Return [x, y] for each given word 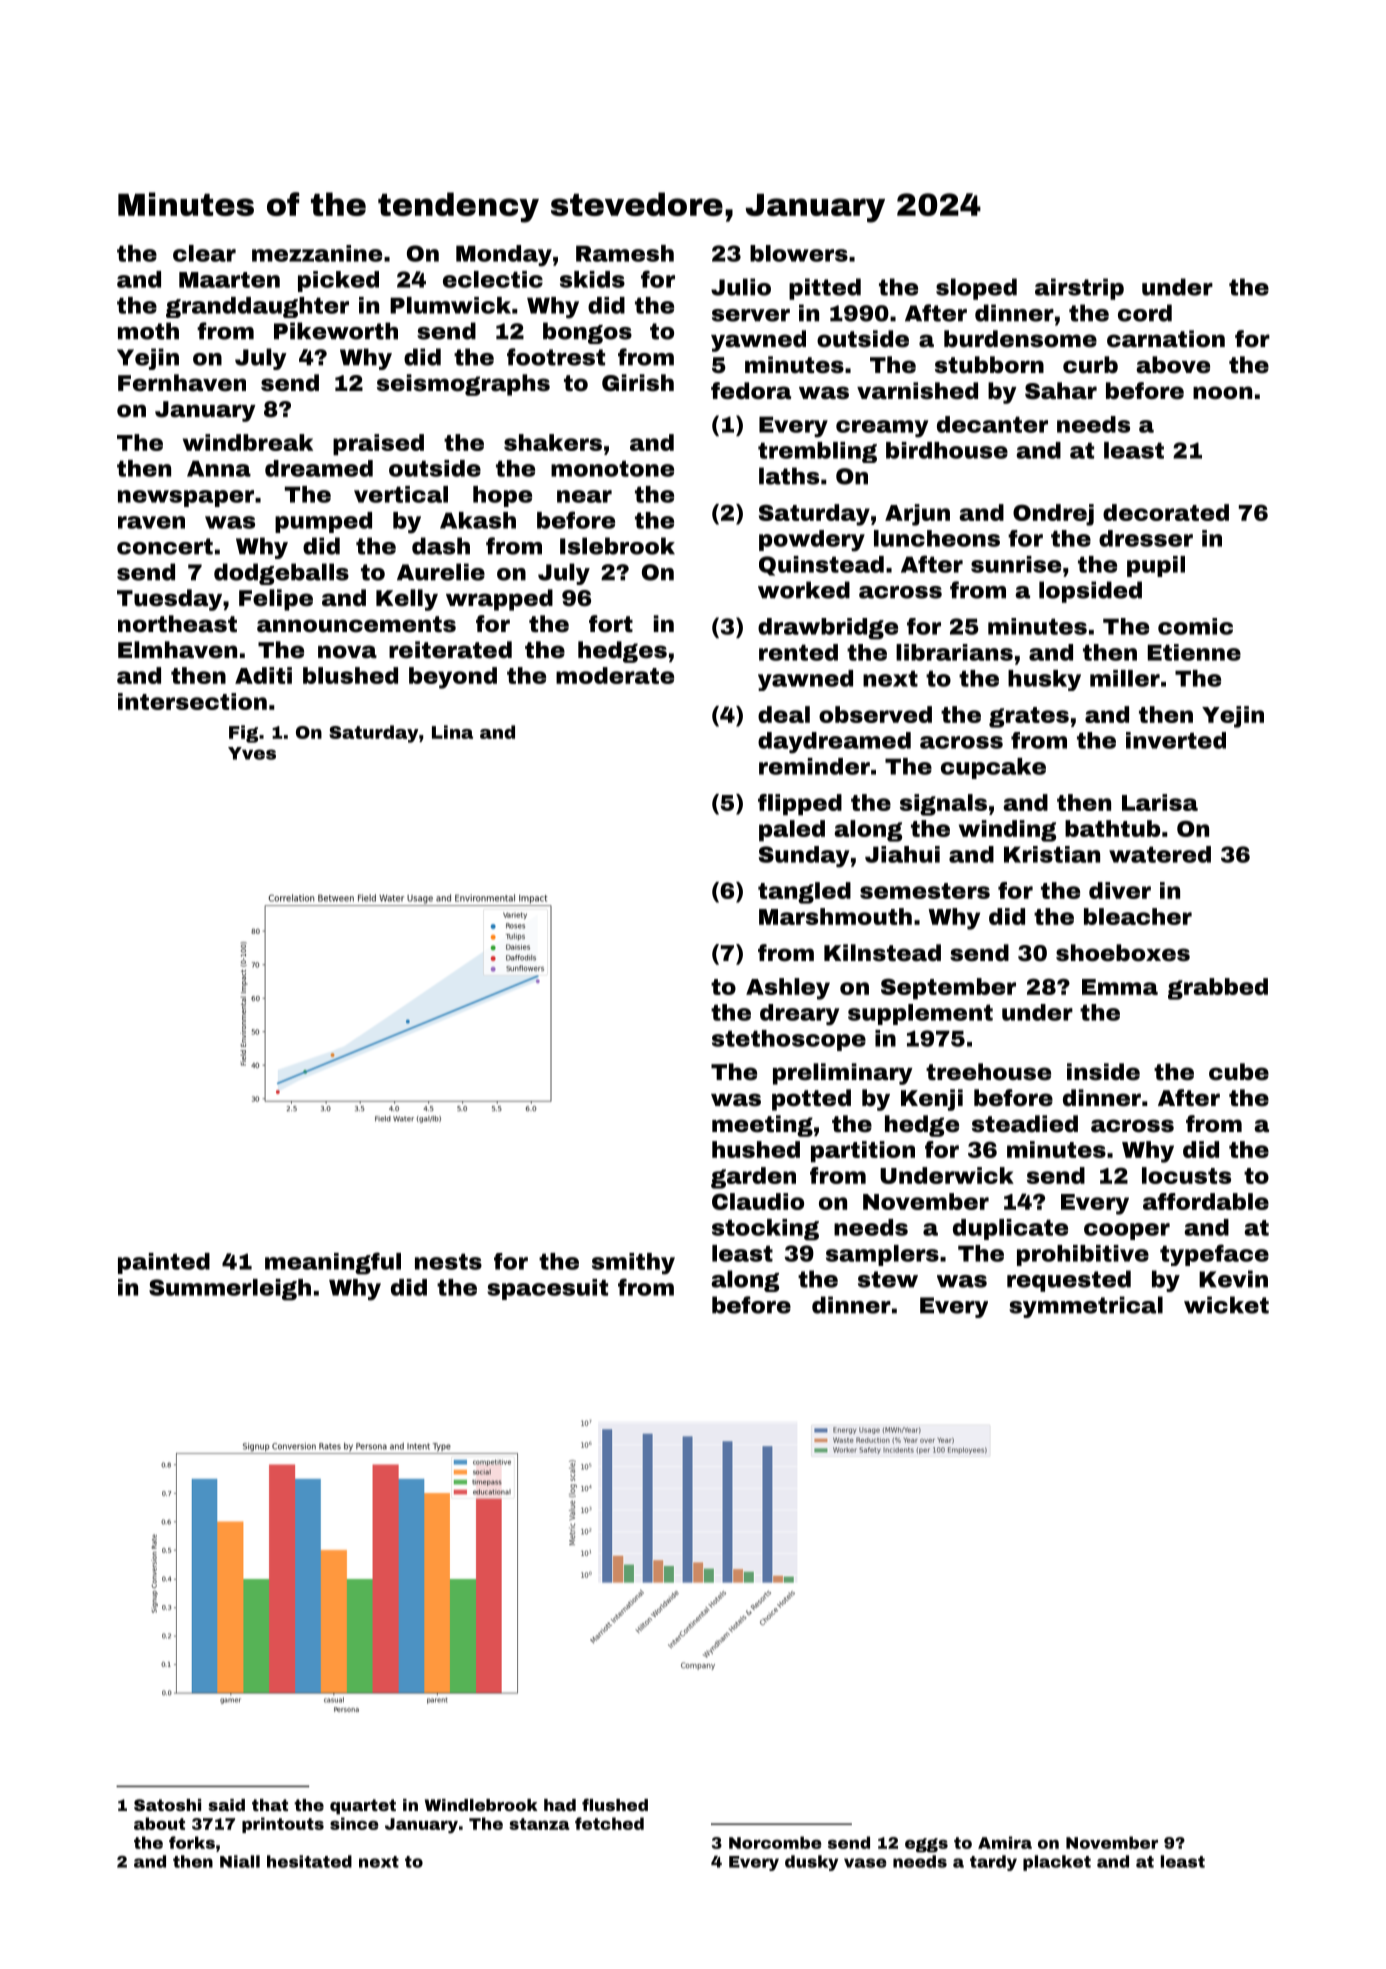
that [270, 1805]
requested [1069, 1281]
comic [1195, 626]
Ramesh [625, 253]
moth [148, 331]
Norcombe [775, 1842]
